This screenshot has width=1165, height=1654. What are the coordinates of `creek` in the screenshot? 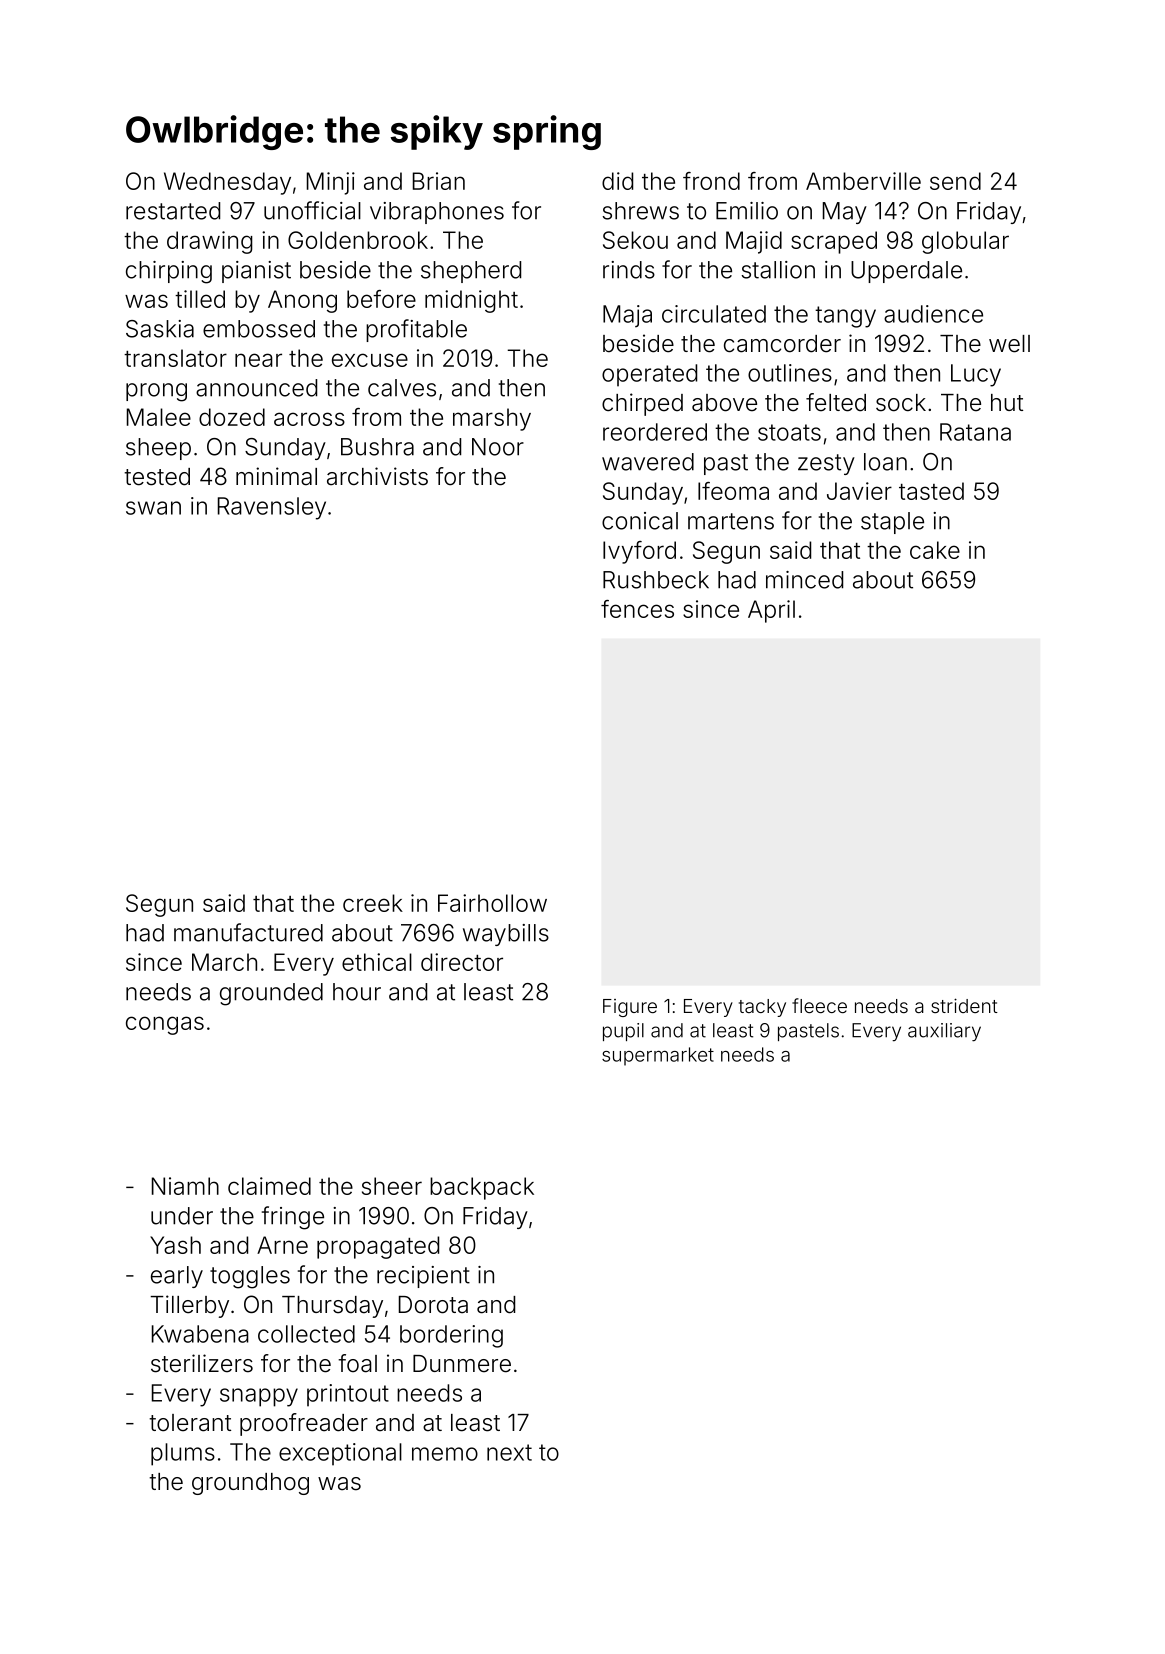 It's located at (373, 903).
